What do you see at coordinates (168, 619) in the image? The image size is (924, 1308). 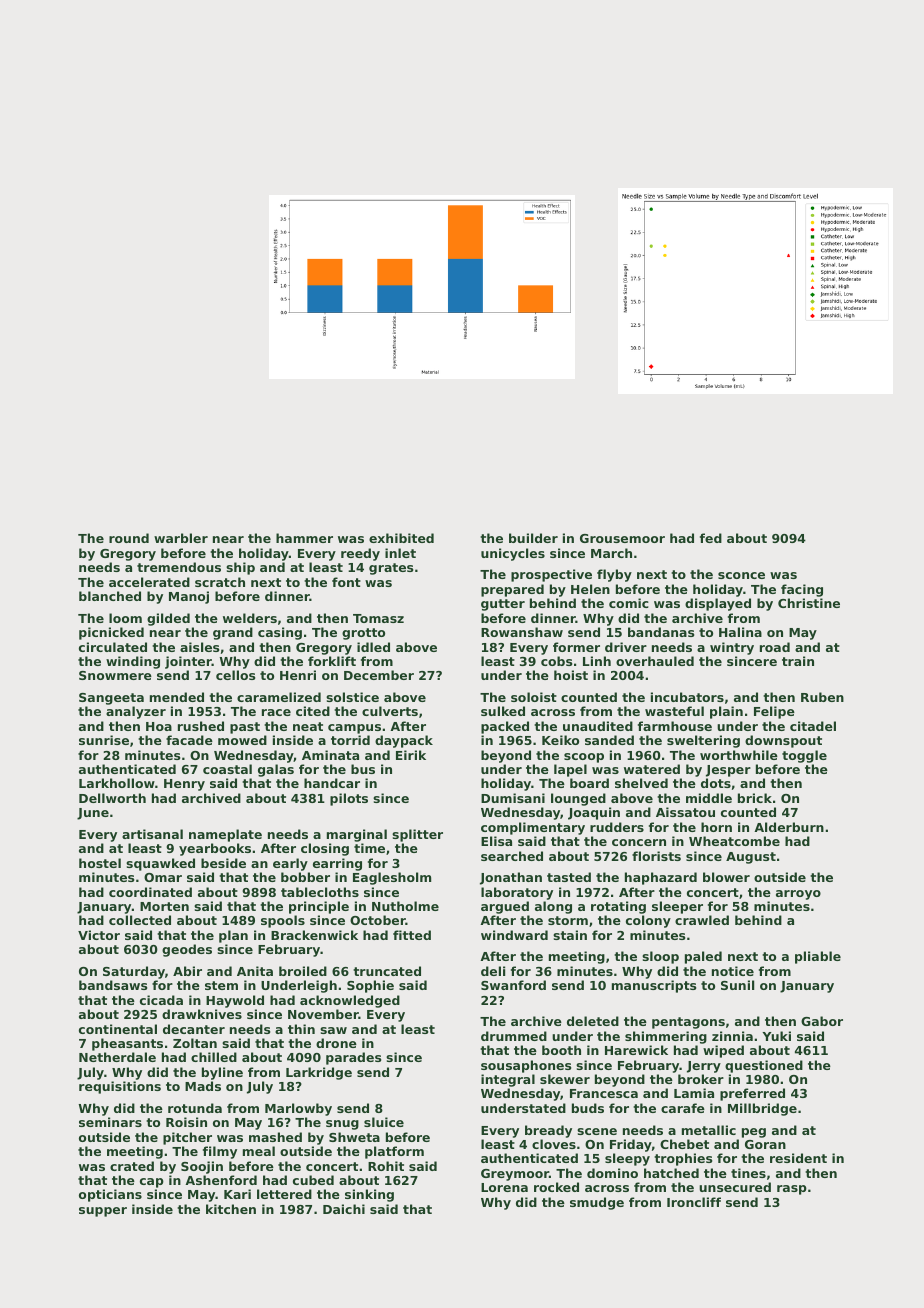 I see `gilded` at bounding box center [168, 619].
